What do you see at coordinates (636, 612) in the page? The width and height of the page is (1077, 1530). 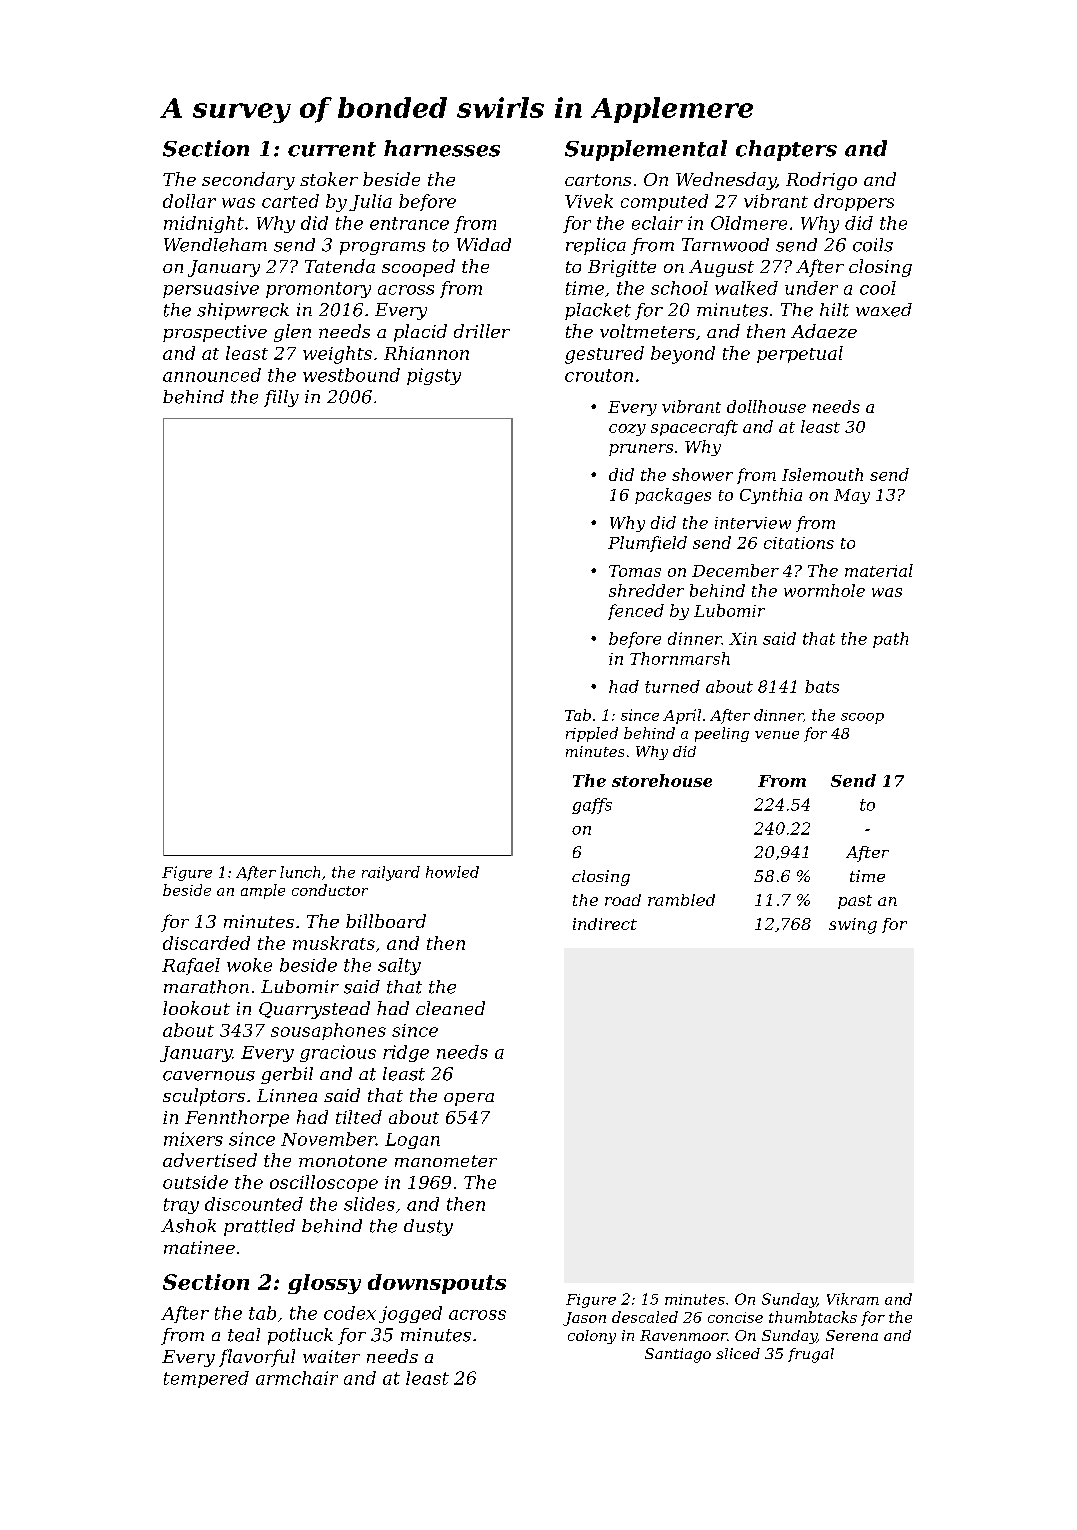 I see `fenced` at bounding box center [636, 612].
